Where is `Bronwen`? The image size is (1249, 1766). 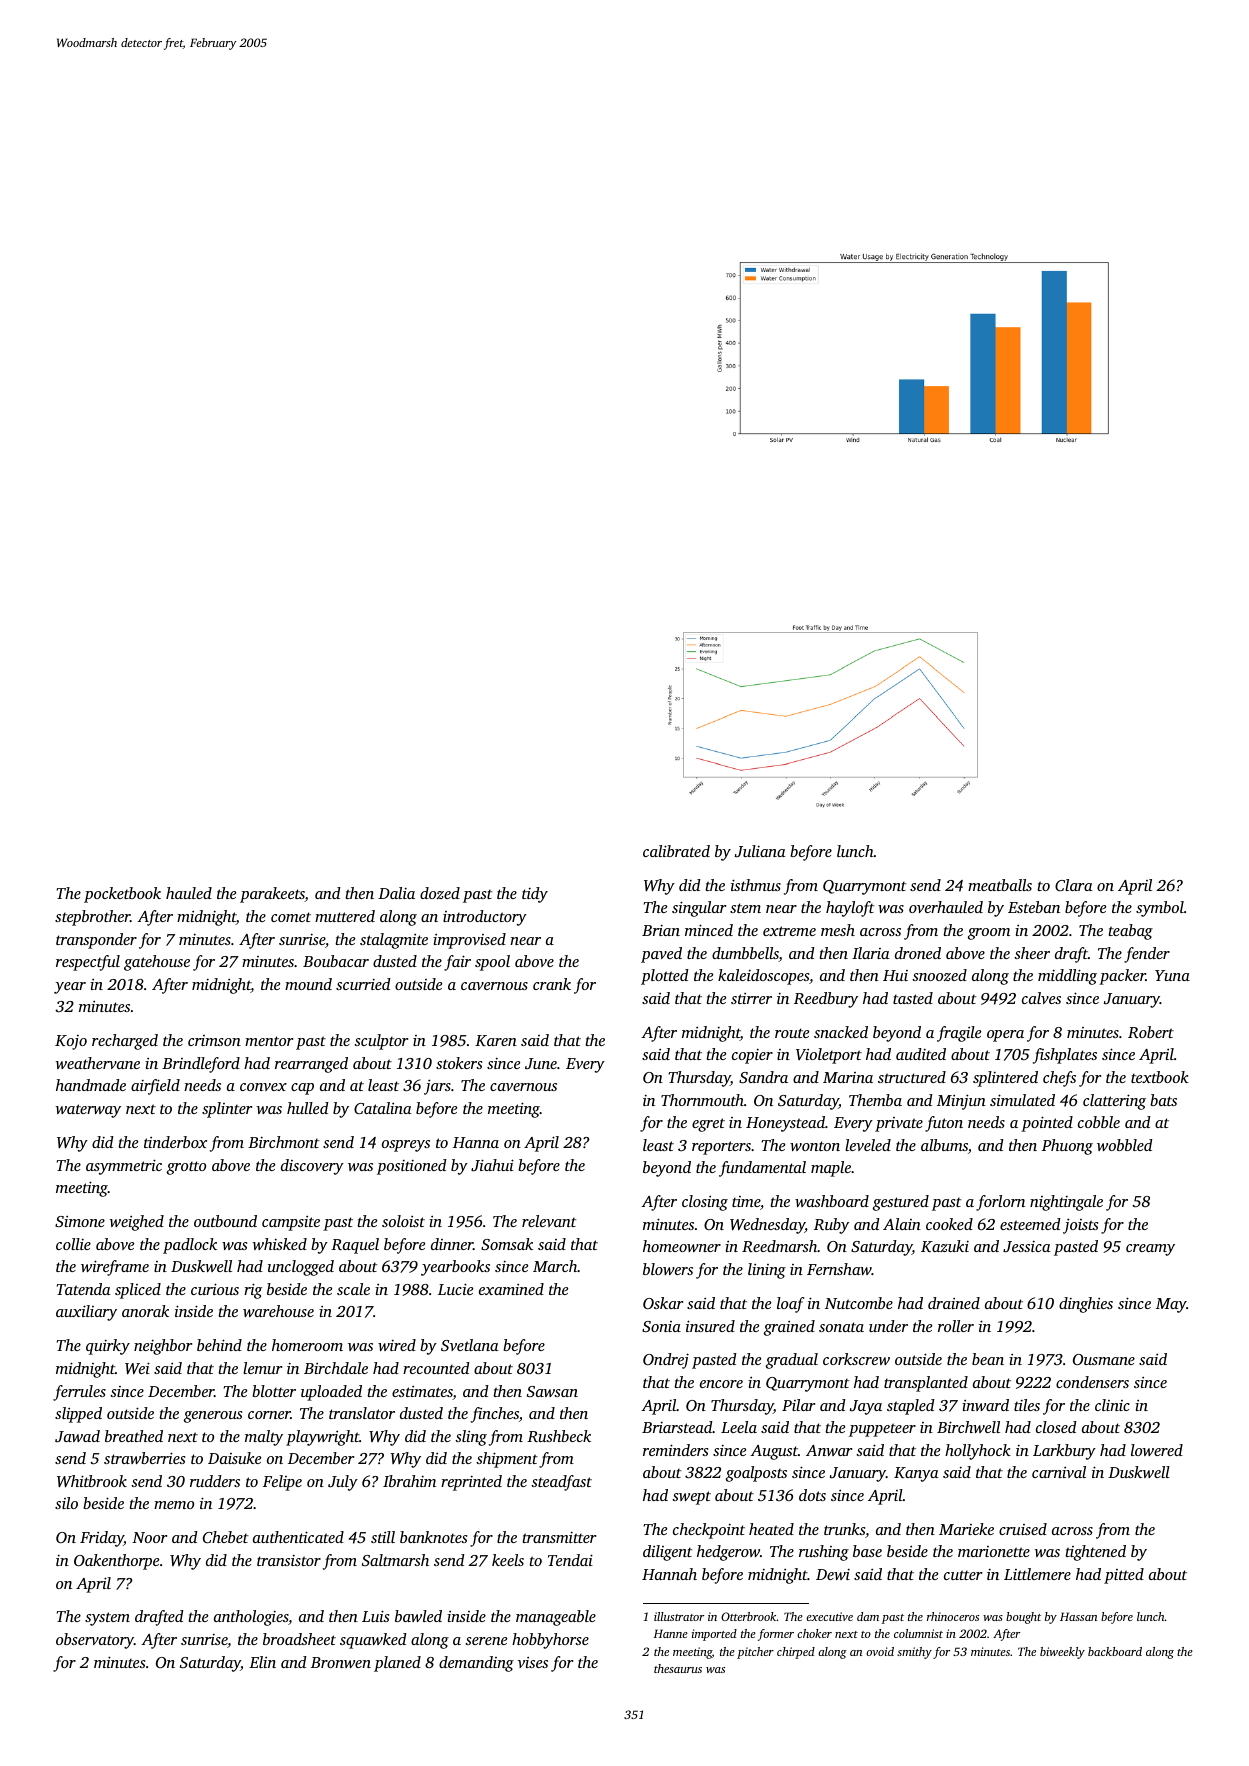 Bronwen is located at coordinates (341, 1662).
